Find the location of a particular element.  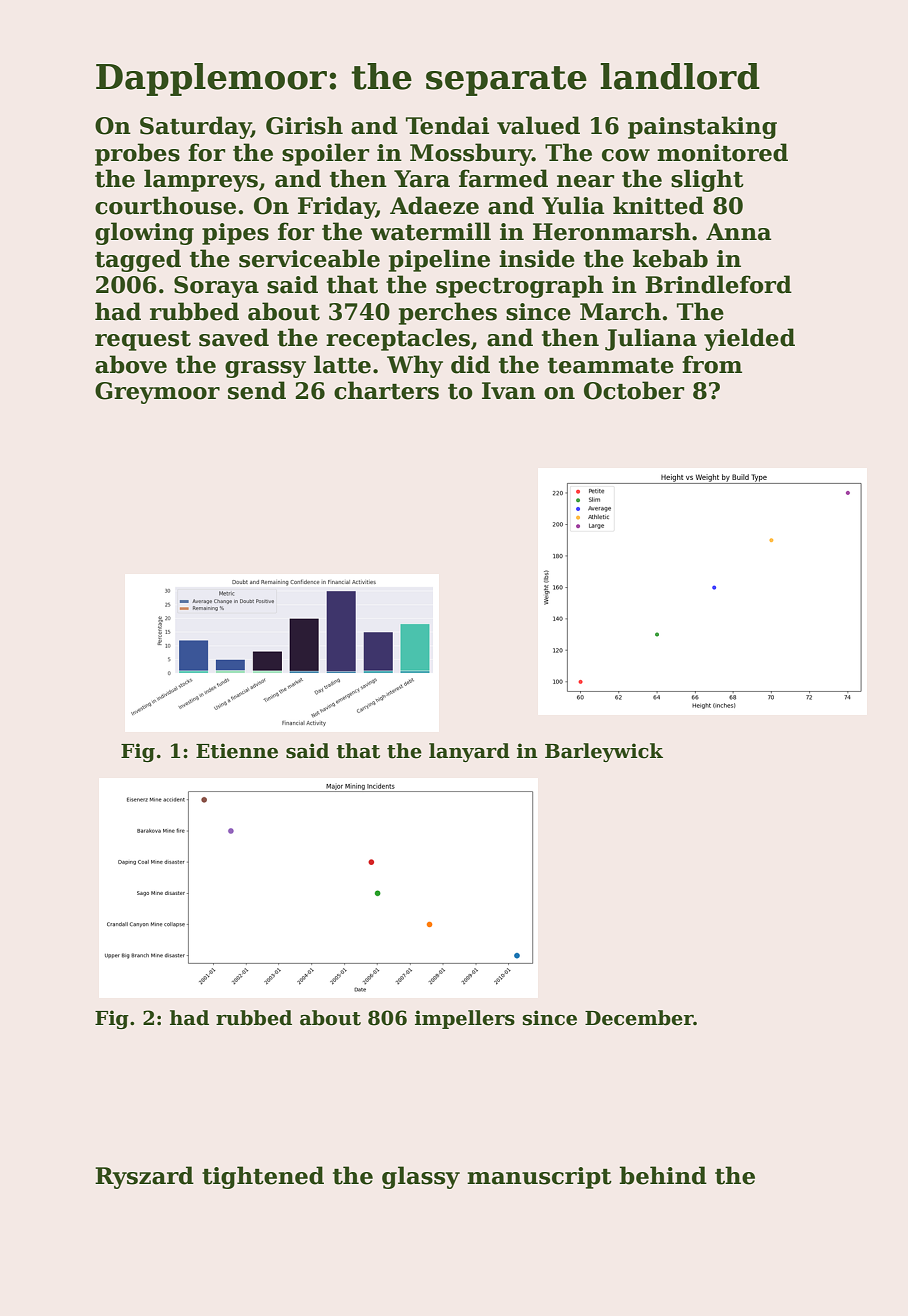

Ryszard is located at coordinates (144, 1177).
